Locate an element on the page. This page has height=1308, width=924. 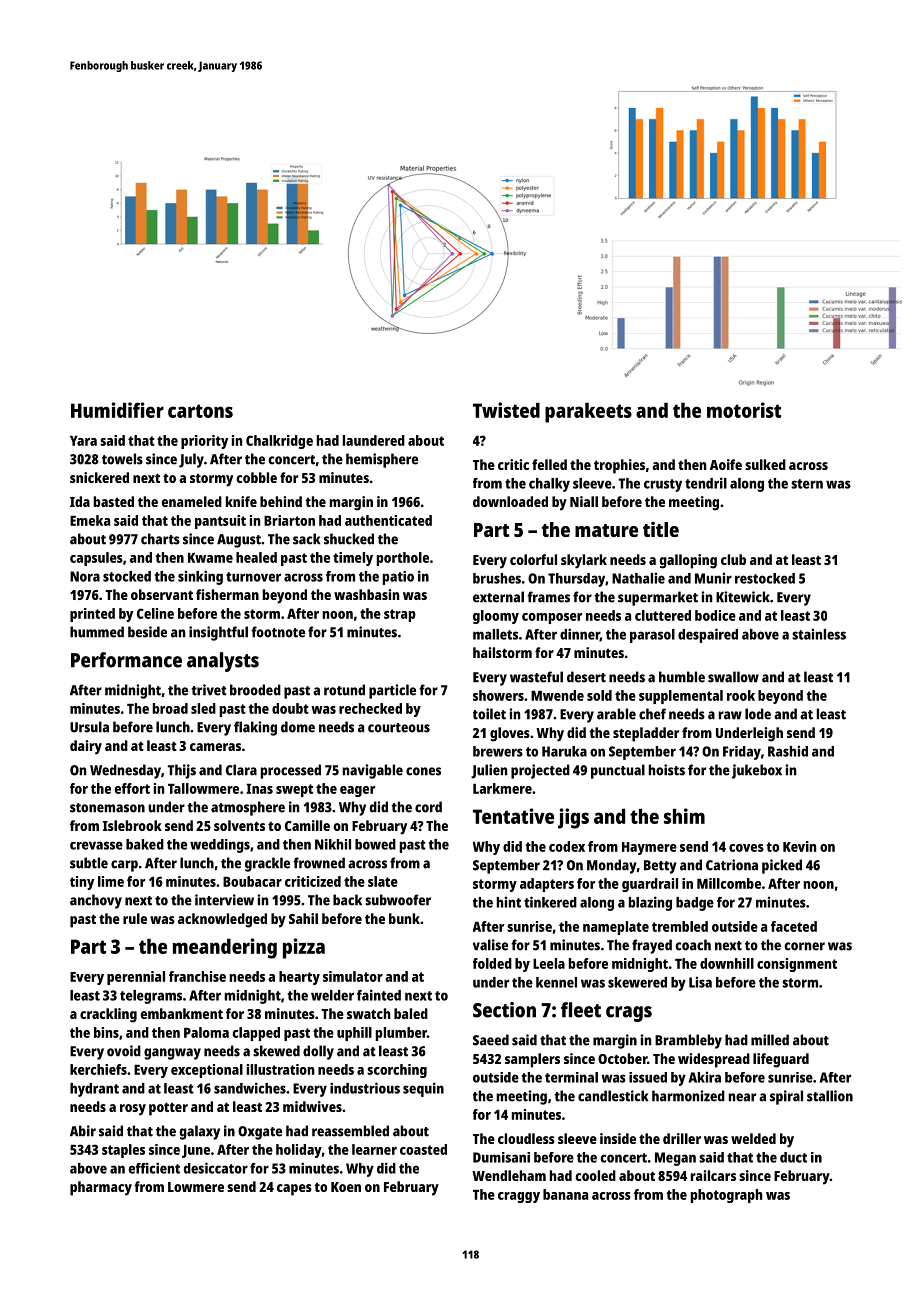
perennial is located at coordinates (136, 978).
